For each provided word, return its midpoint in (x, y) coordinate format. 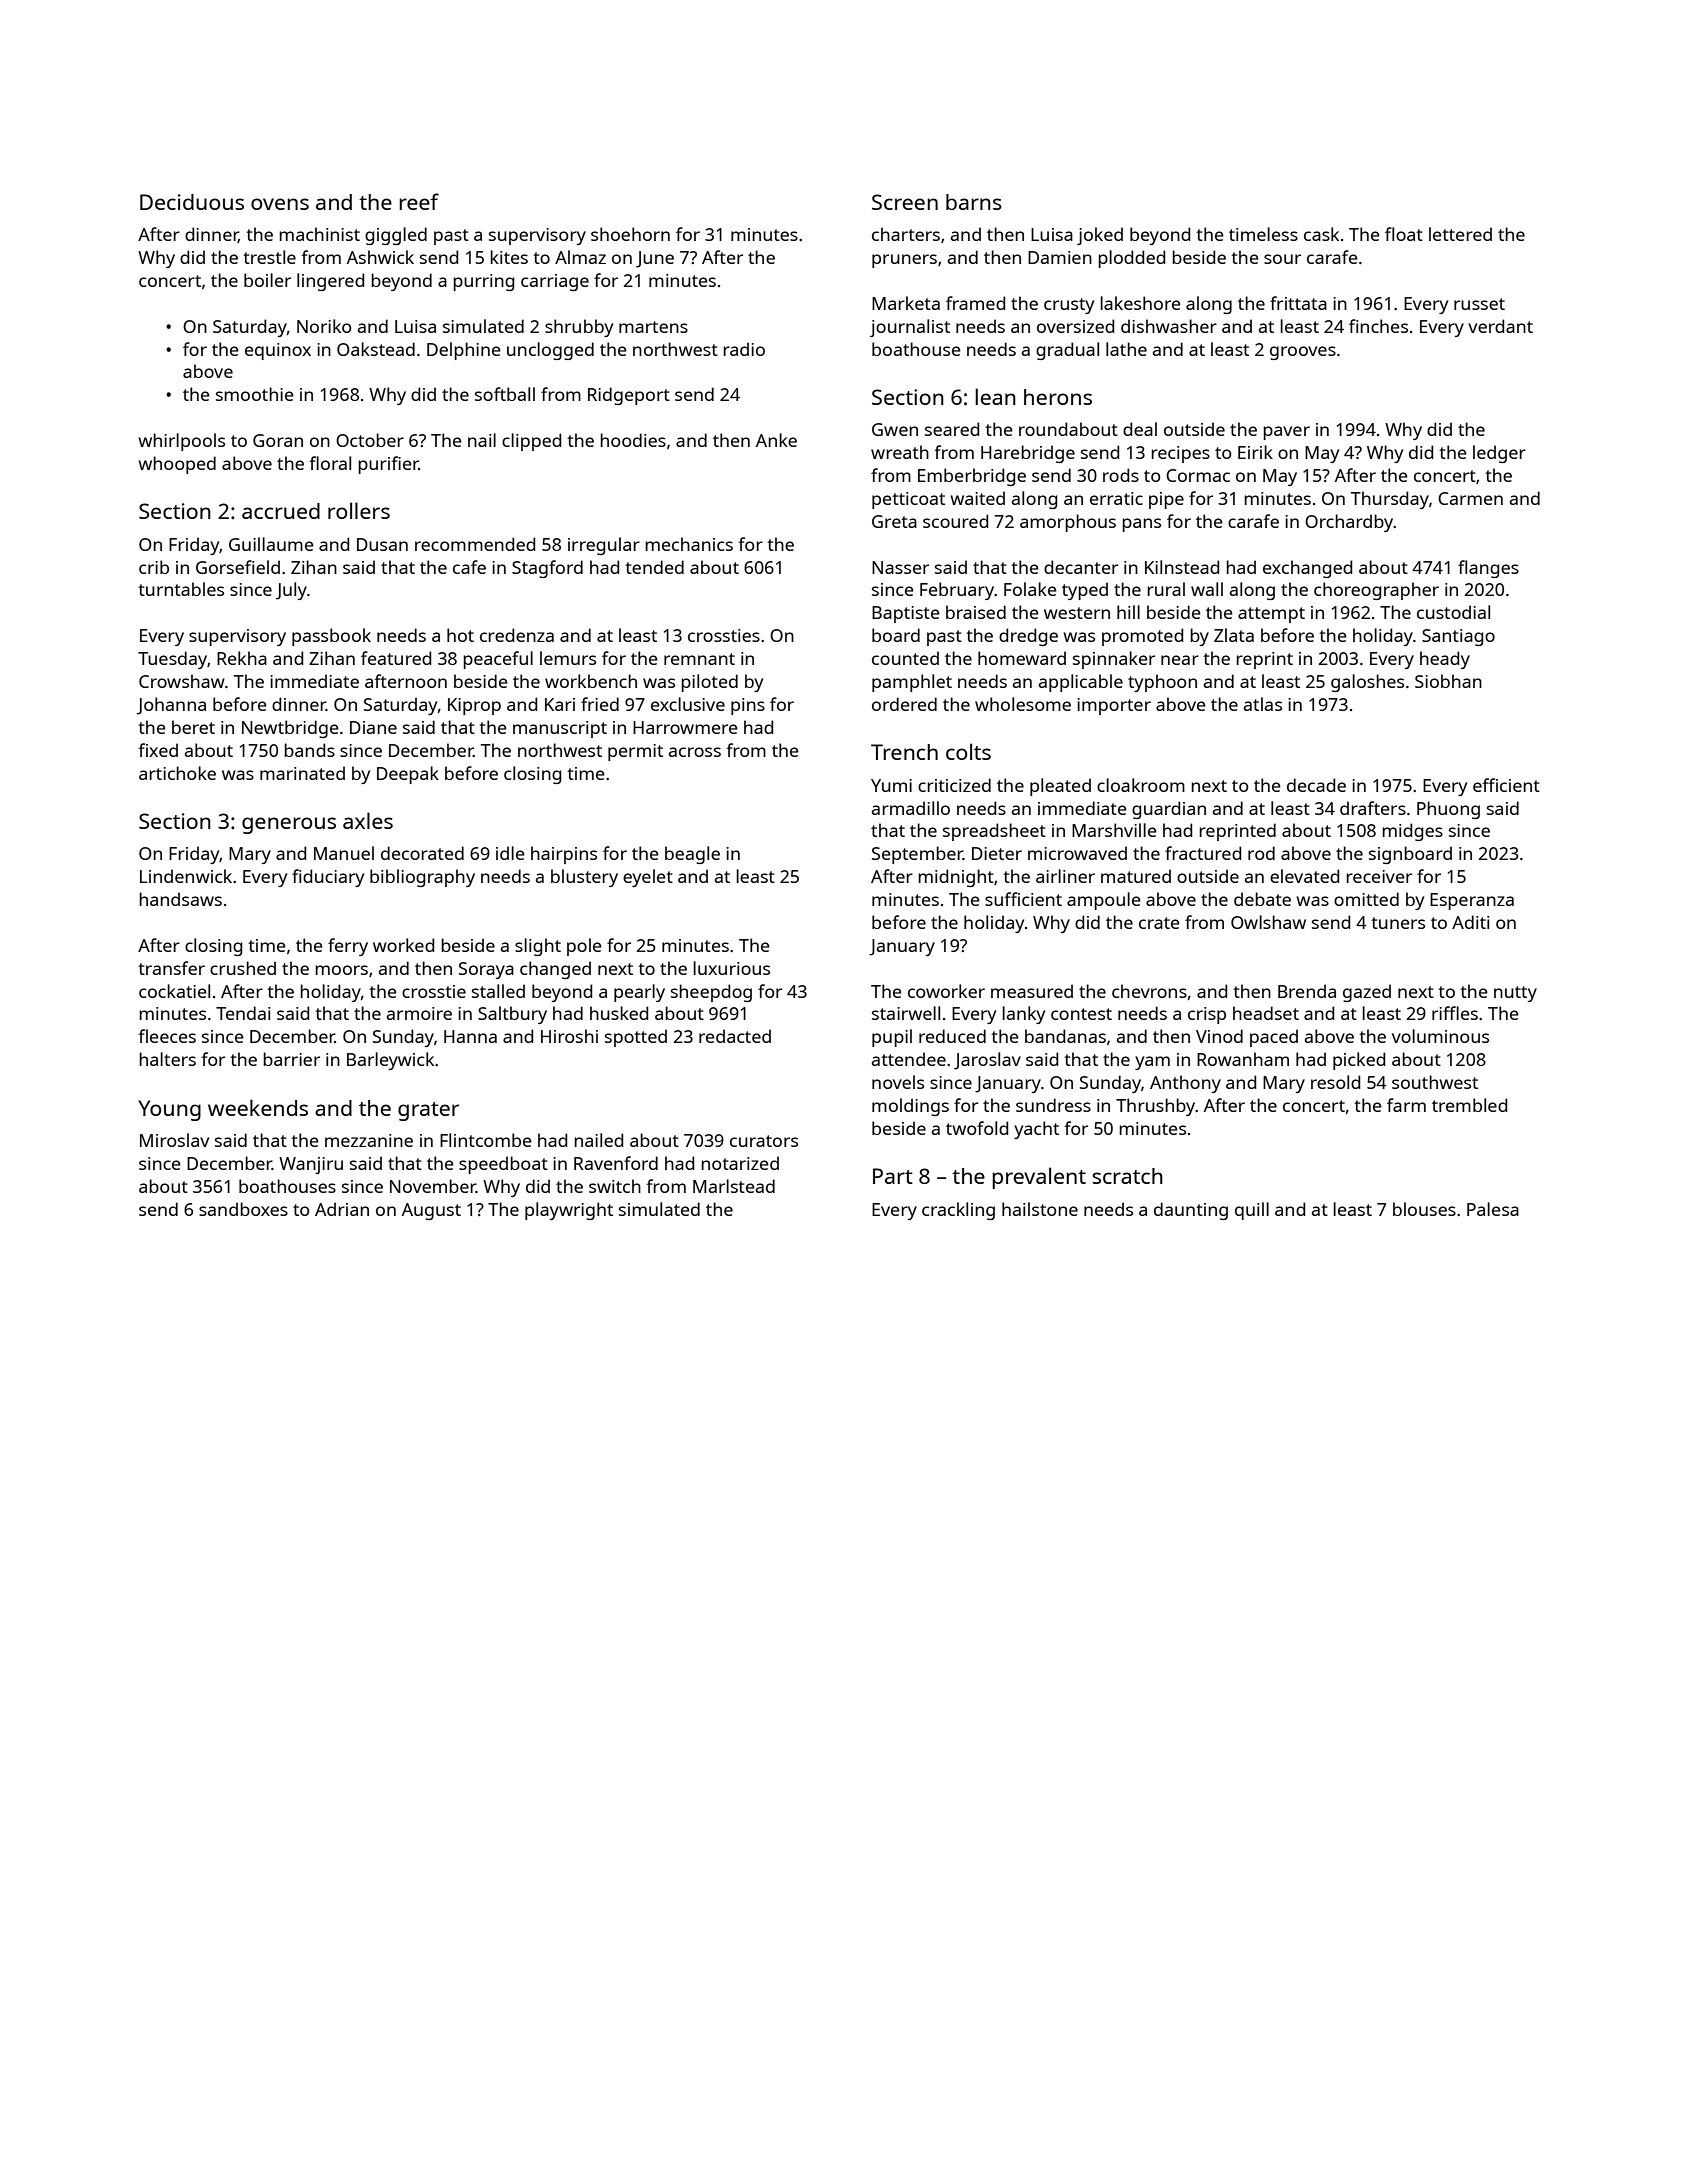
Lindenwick (186, 876)
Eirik (1255, 452)
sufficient (1023, 899)
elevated (1304, 876)
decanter (1081, 567)
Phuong (1448, 810)
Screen (905, 202)
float (1404, 234)
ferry (348, 947)
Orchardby (1349, 523)
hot (460, 635)
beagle (692, 855)
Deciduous (192, 202)
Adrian (342, 1209)
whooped (177, 465)
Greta (894, 521)
